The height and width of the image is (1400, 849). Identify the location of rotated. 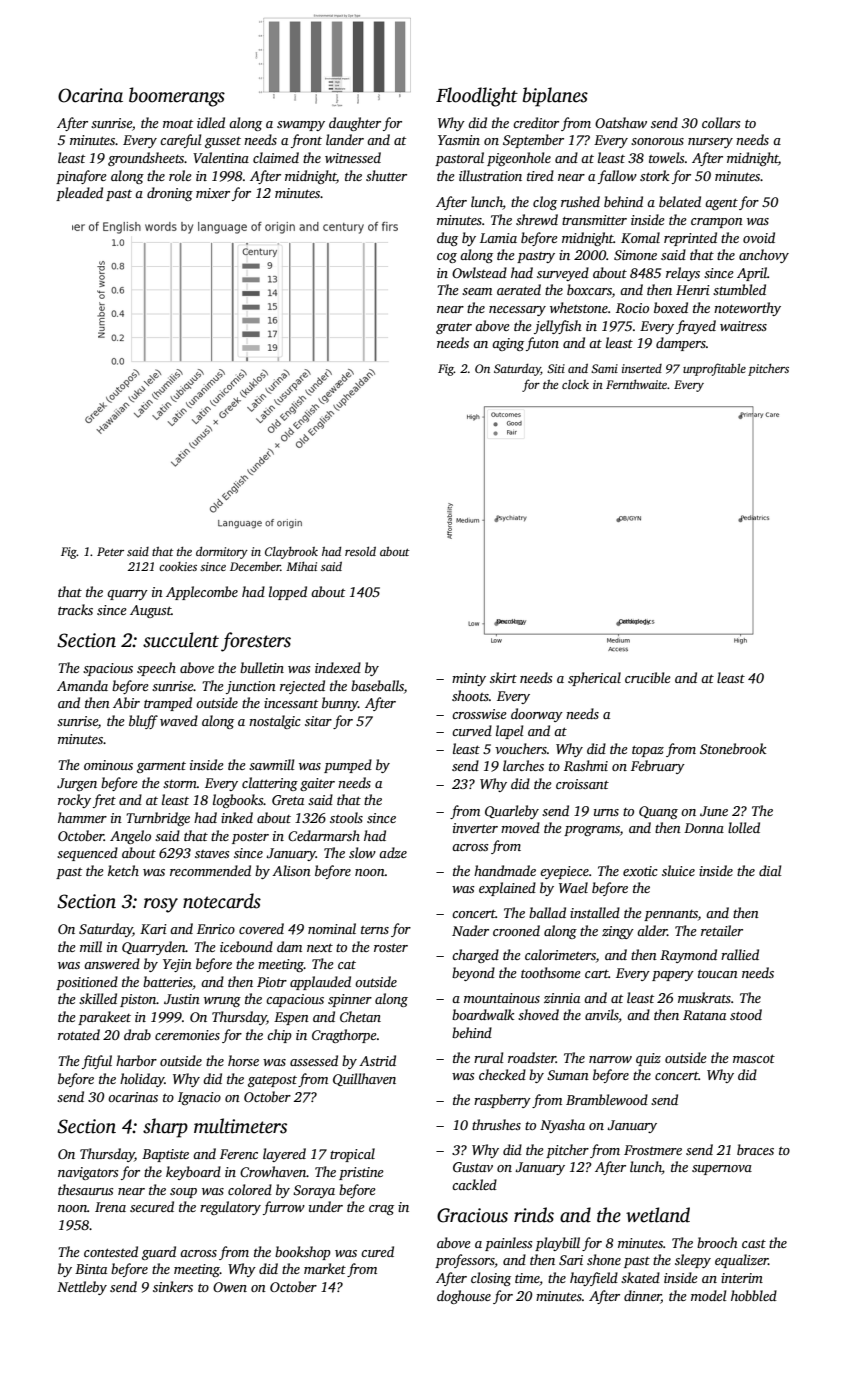
(79, 1034).
